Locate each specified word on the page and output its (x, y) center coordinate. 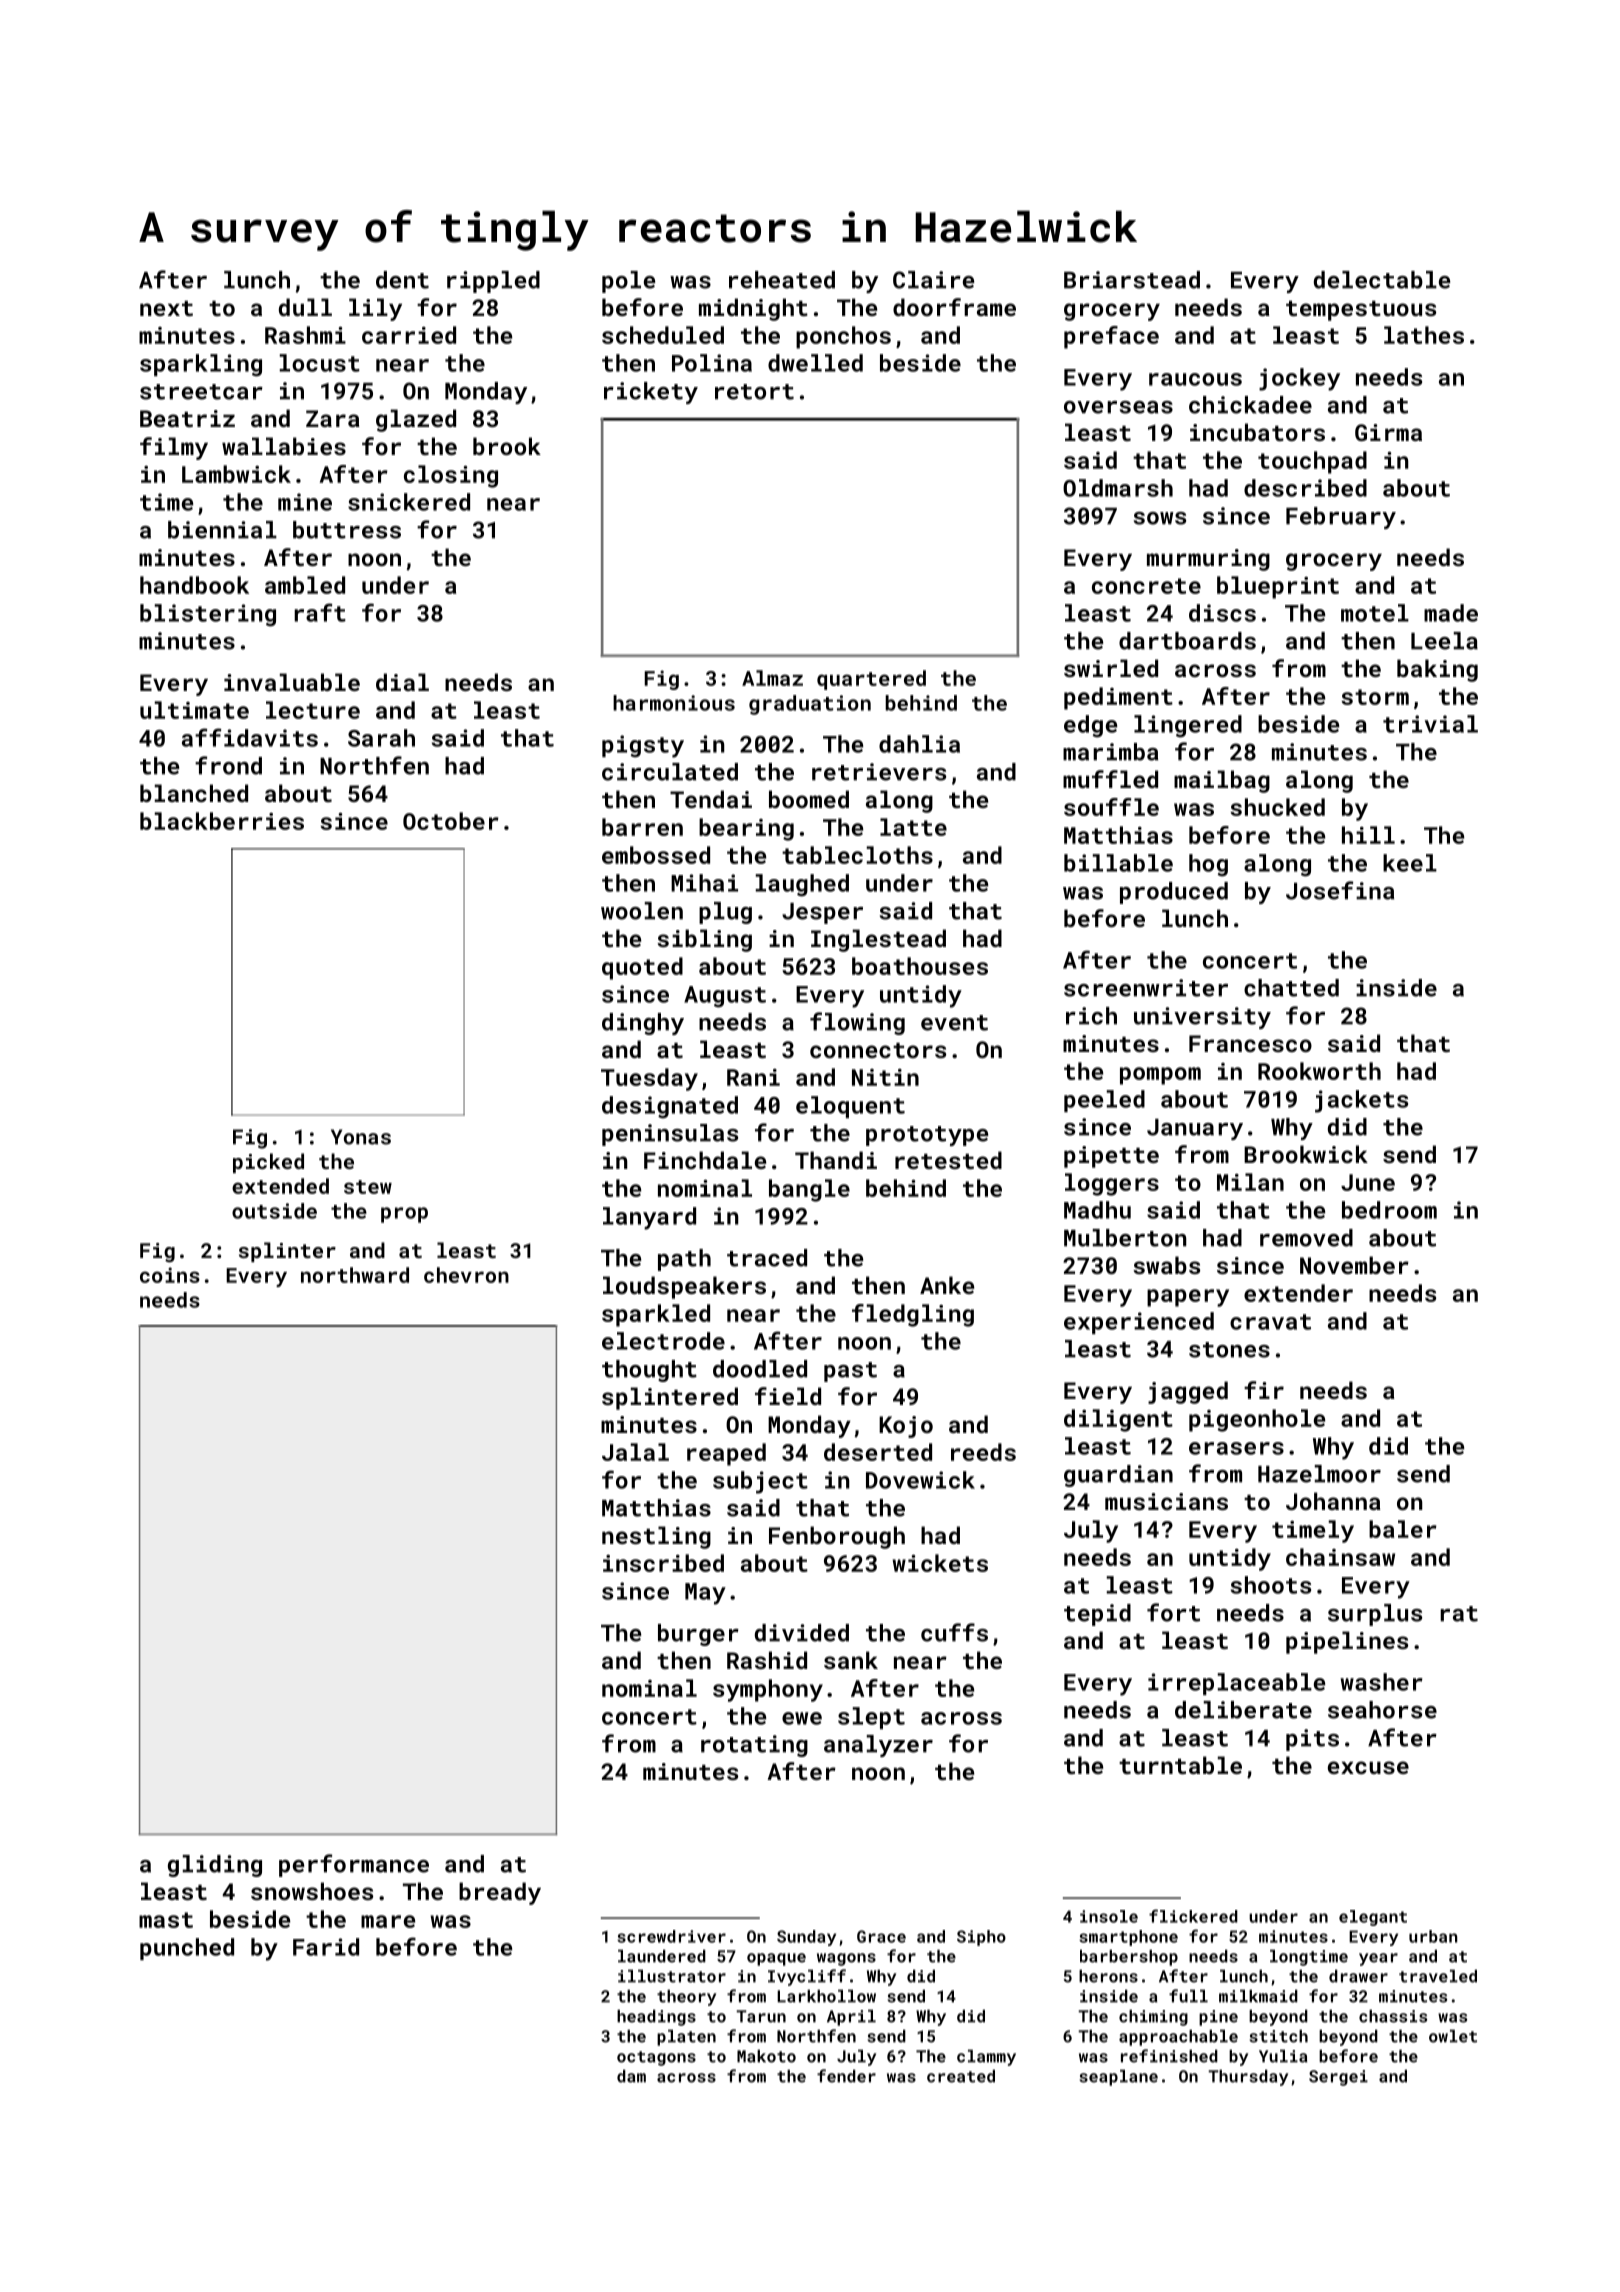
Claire (933, 280)
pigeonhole (1257, 1420)
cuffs (954, 1632)
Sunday (806, 1938)
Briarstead (1132, 280)
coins (170, 1275)
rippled (493, 282)
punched (187, 1949)
